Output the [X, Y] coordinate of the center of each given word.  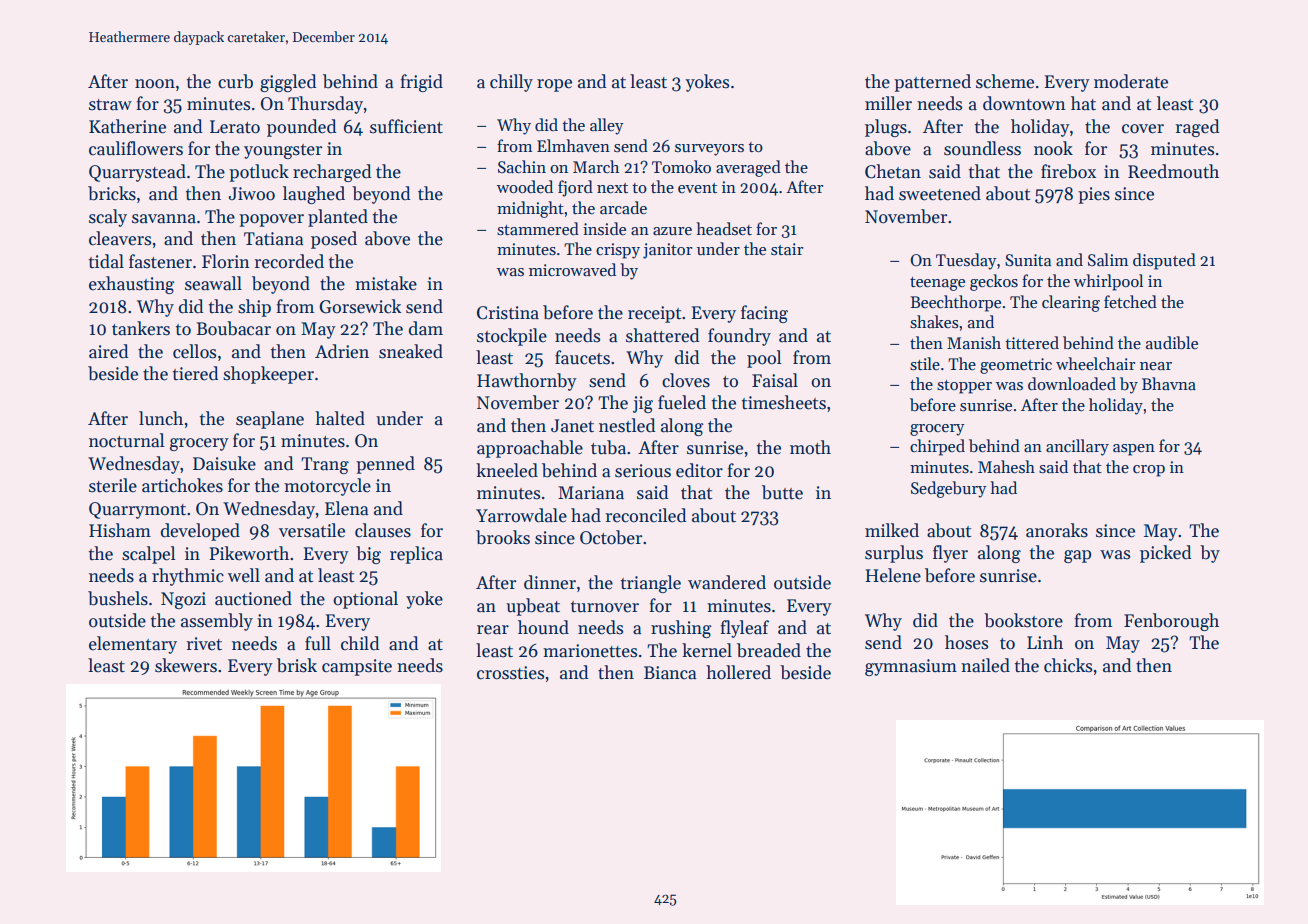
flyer [950, 554]
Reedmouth [1173, 171]
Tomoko [681, 166]
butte [782, 492]
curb [235, 81]
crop [1149, 471]
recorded [289, 261]
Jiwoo [252, 194]
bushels [118, 598]
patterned [932, 83]
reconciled [646, 515]
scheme [1005, 81]
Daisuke [224, 463]
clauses [383, 530]
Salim [1108, 259]
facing [764, 314]
